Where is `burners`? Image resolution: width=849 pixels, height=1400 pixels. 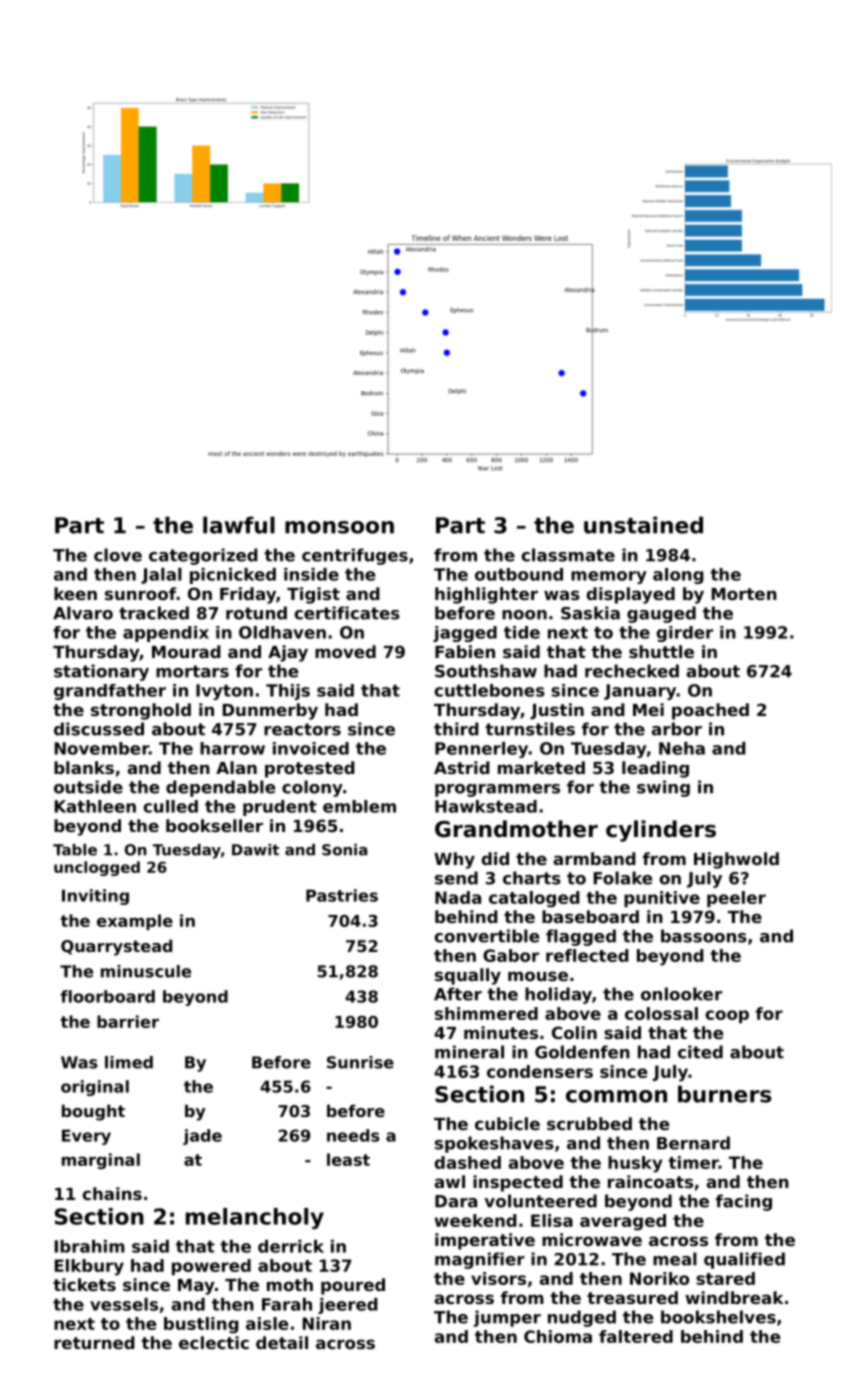
burners is located at coordinates (724, 1094).
